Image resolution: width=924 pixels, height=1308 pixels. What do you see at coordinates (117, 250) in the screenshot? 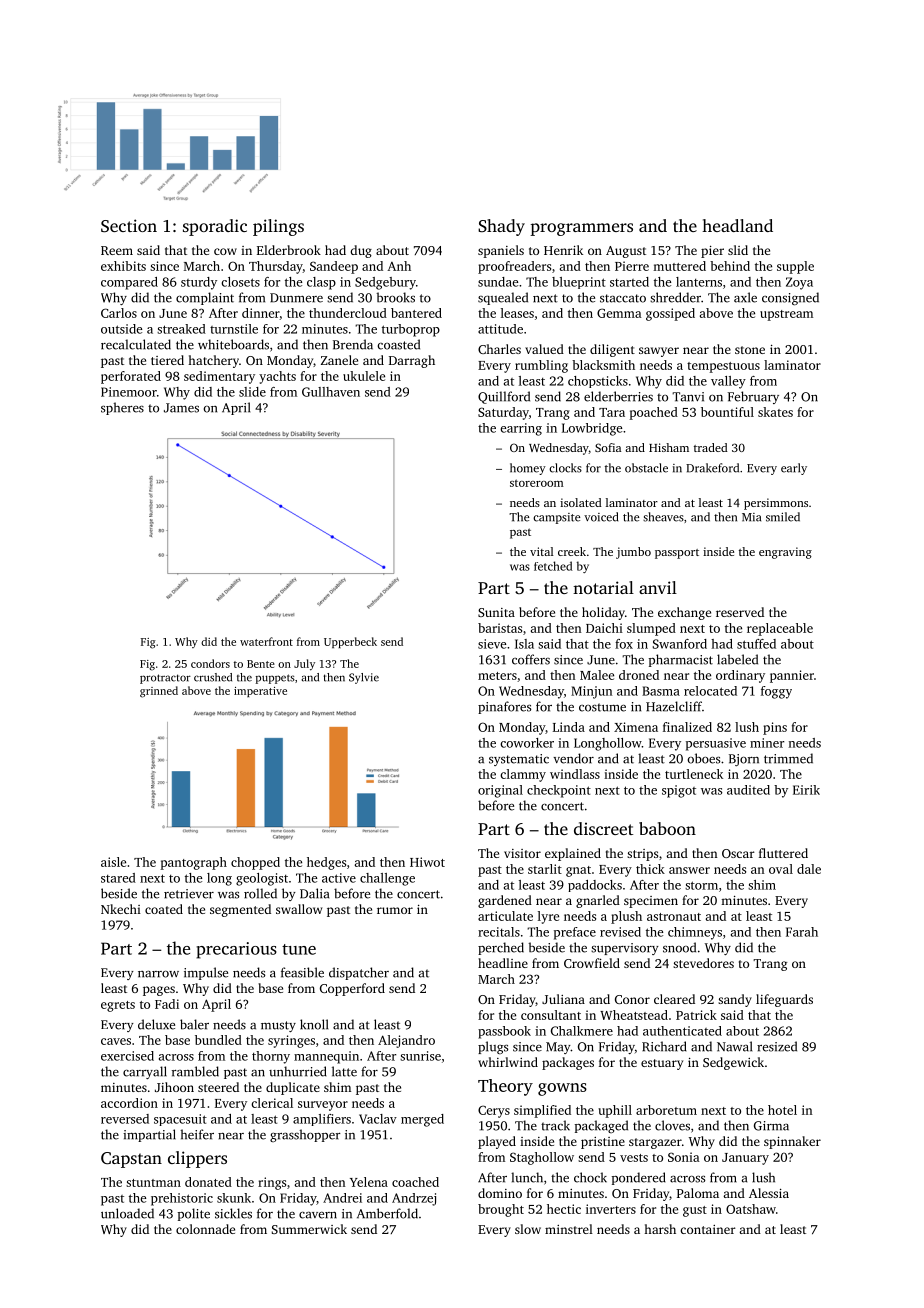
I see `Reem` at bounding box center [117, 250].
